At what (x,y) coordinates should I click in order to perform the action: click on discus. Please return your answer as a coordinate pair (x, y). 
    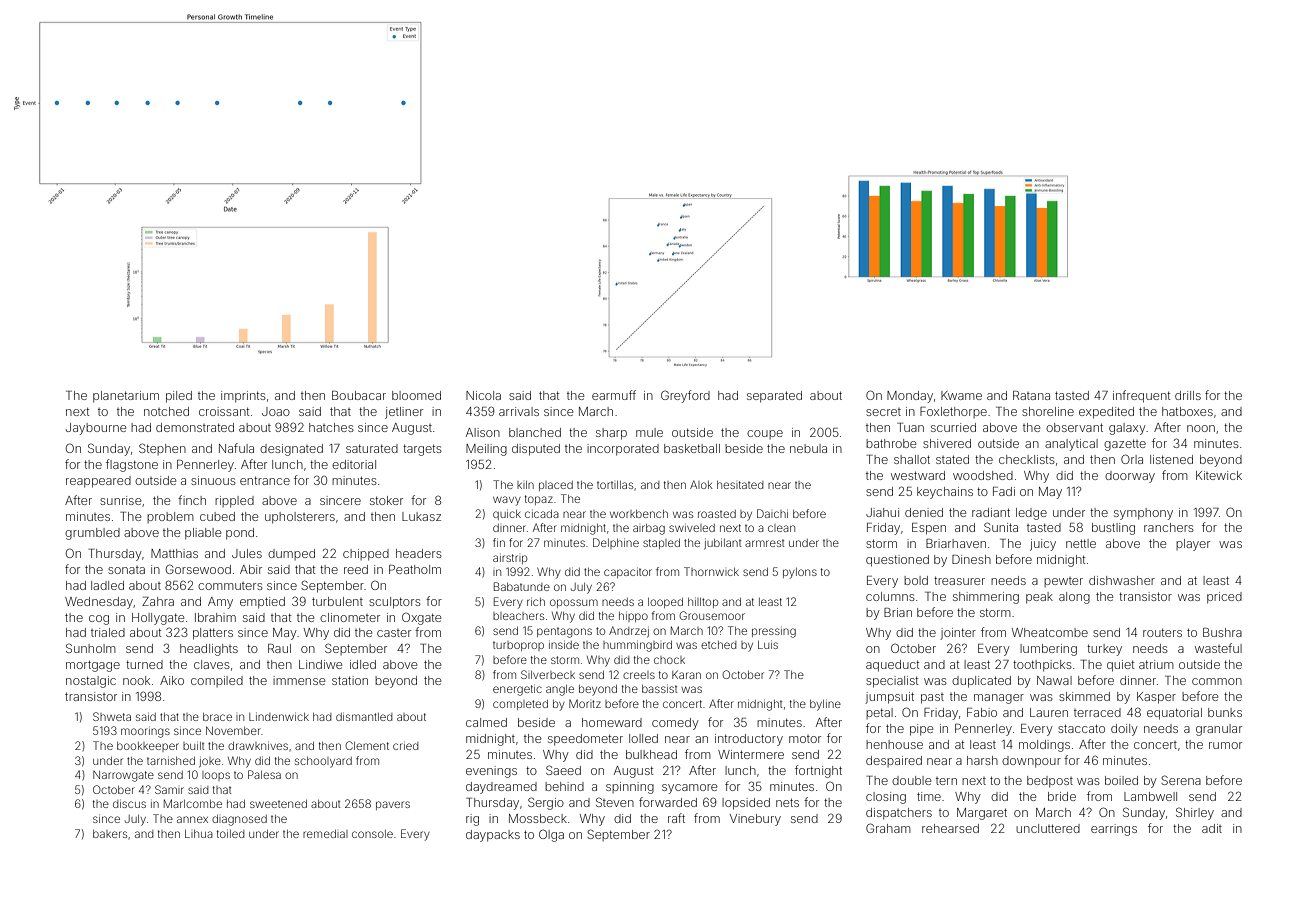
    Looking at the image, I should click on (129, 803).
